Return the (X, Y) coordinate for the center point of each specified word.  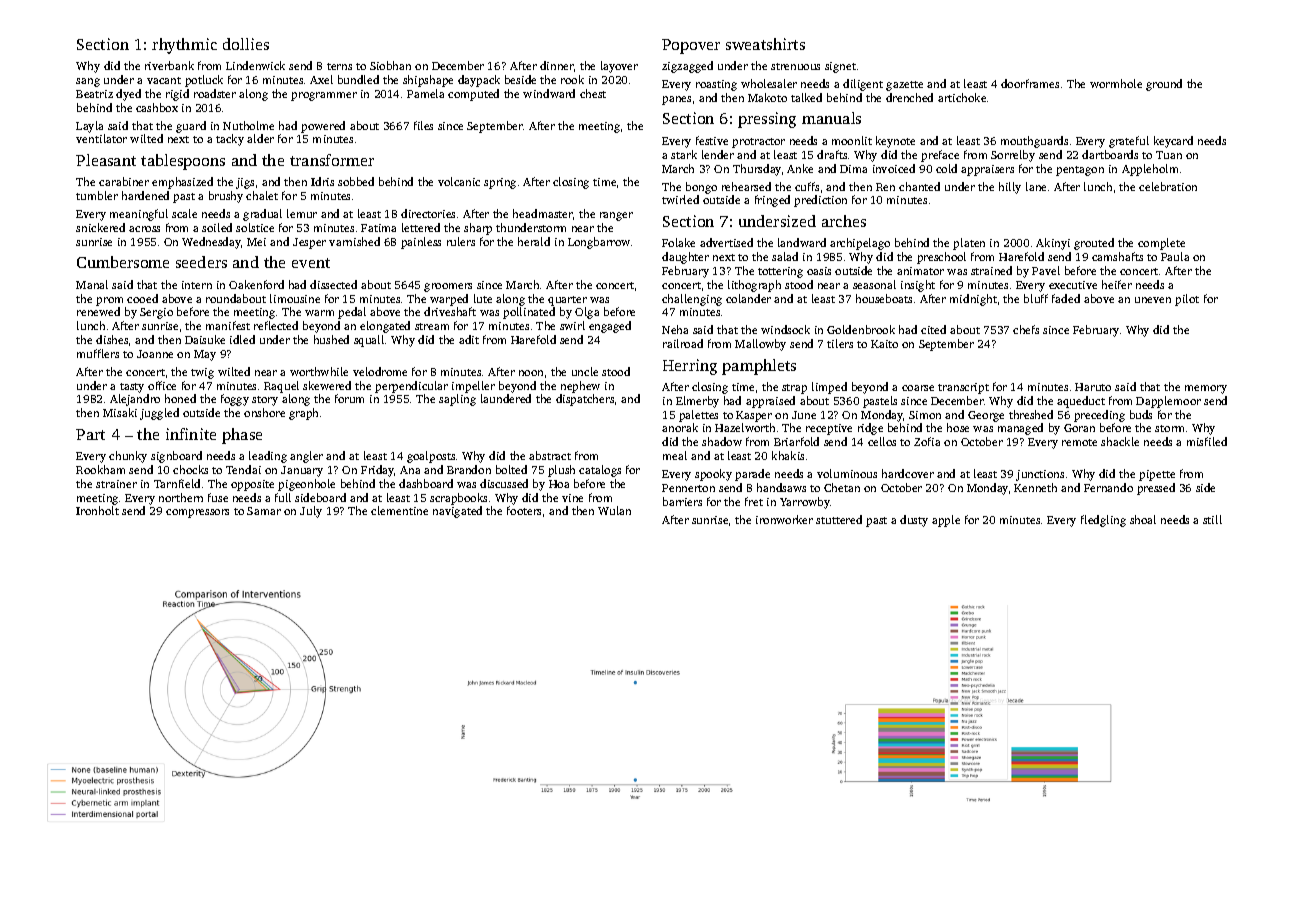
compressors (197, 513)
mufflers (98, 353)
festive (712, 140)
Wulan (614, 510)
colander (748, 298)
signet (840, 67)
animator (920, 271)
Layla (89, 127)
